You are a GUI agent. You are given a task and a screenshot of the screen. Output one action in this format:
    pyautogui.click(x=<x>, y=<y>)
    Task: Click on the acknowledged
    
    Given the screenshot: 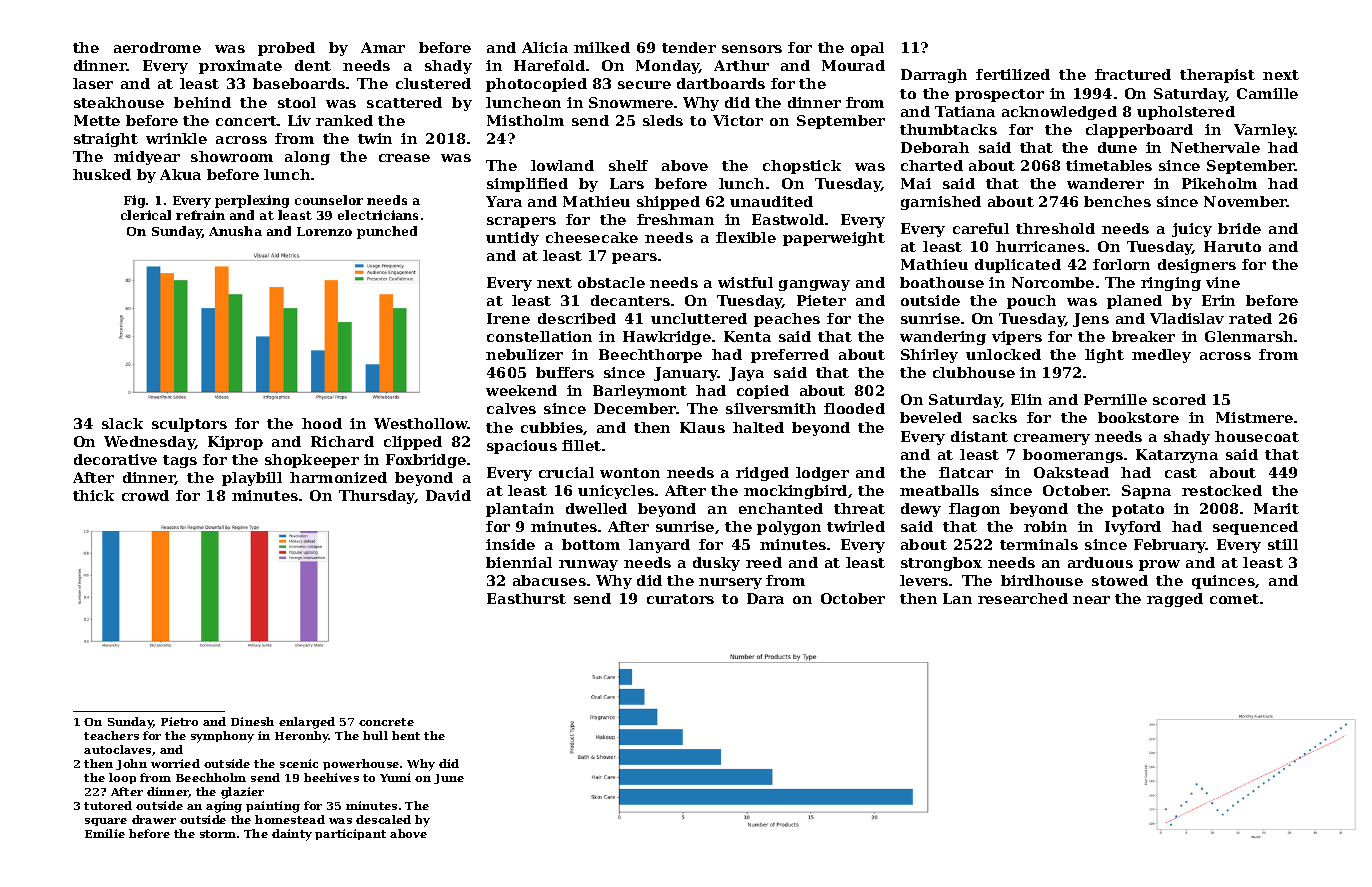 What is the action you would take?
    pyautogui.click(x=1059, y=113)
